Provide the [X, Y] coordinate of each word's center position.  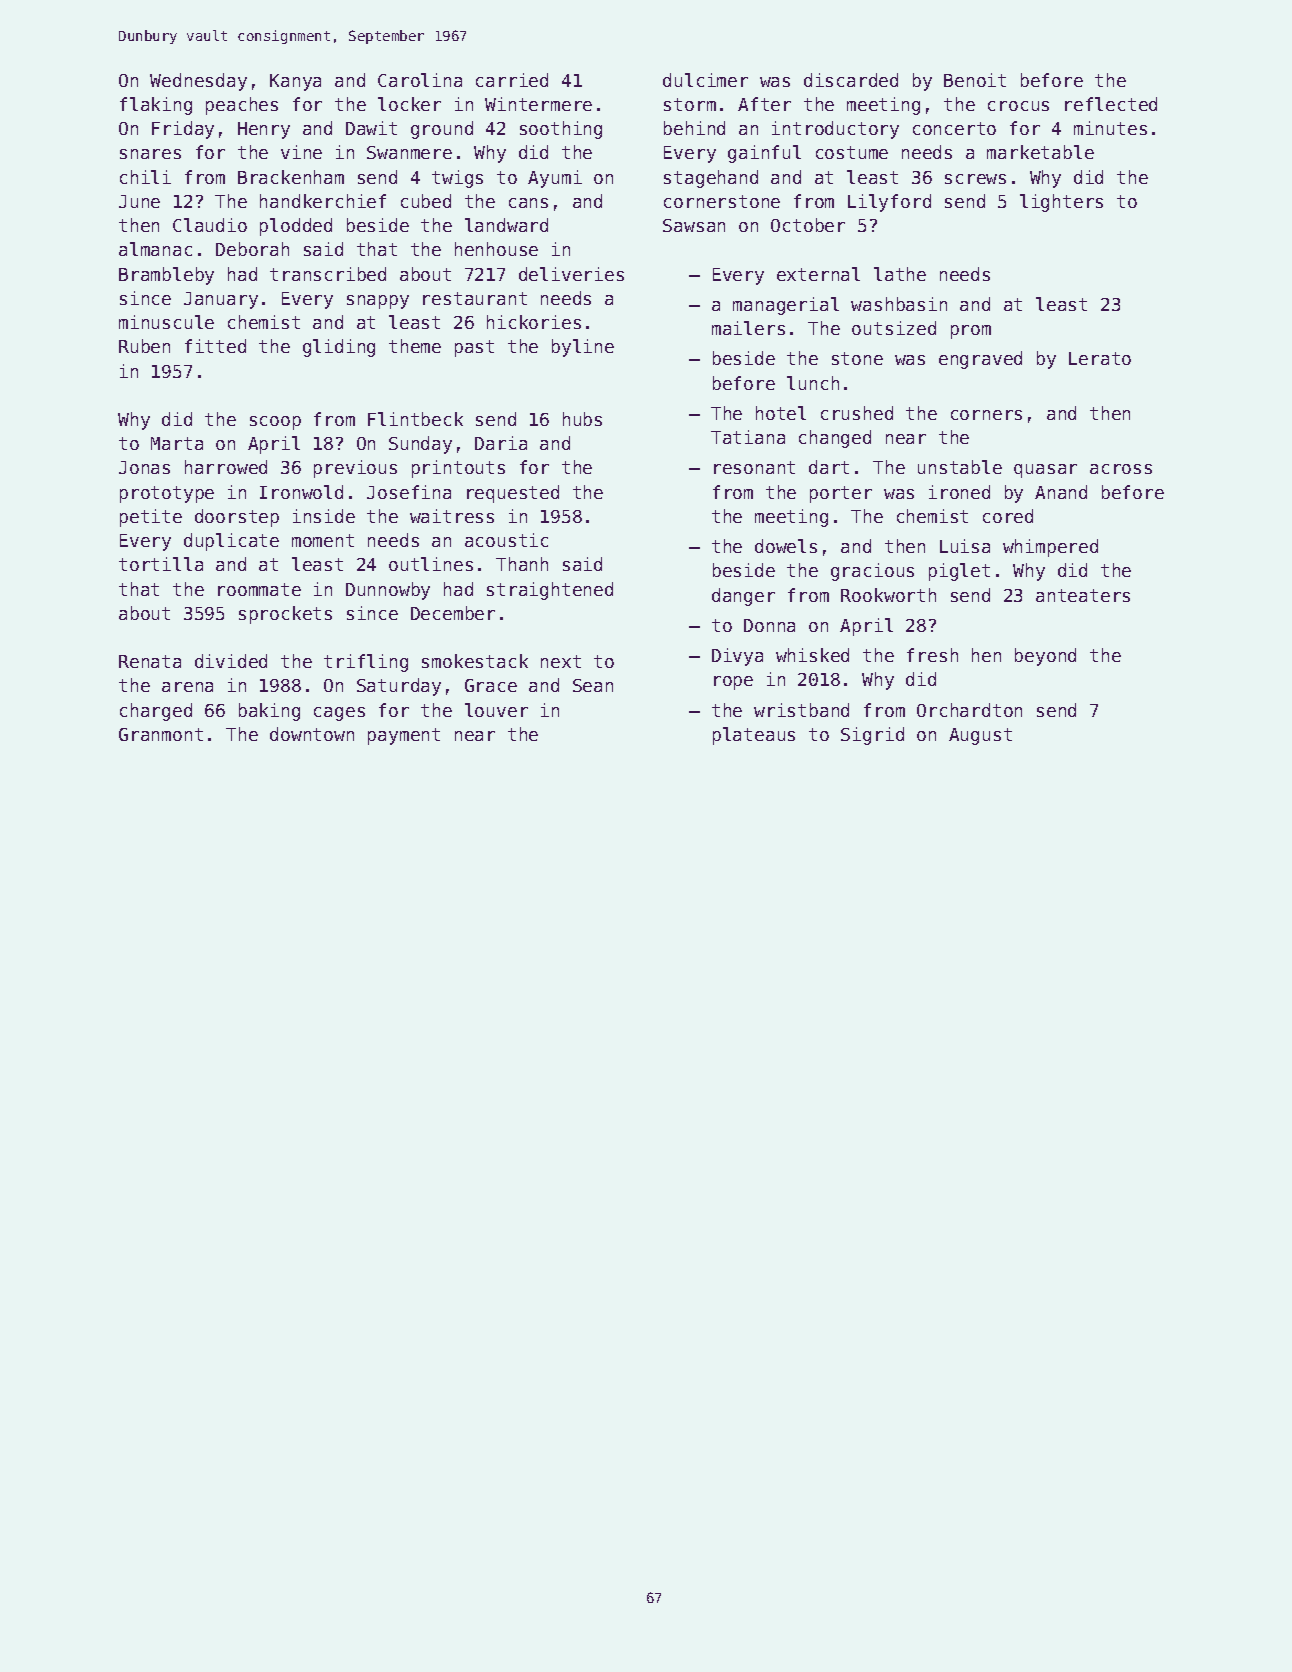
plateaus [754, 736]
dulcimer [705, 80]
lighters [1061, 203]
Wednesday [198, 82]
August [980, 736]
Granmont [161, 734]
